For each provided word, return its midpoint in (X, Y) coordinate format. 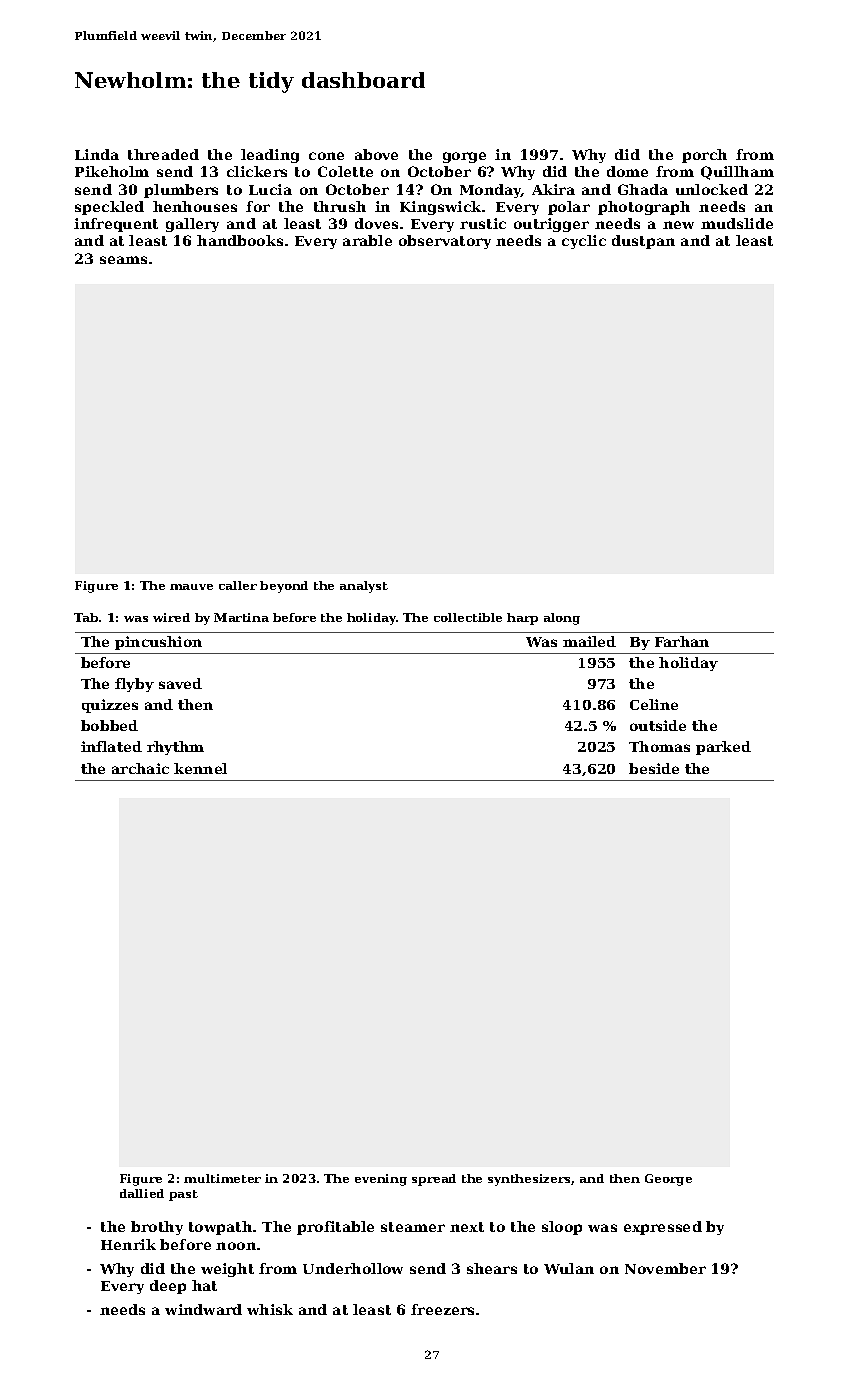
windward (203, 1309)
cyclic (584, 242)
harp (522, 619)
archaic (140, 768)
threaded (163, 154)
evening (381, 1180)
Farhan (682, 641)
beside (654, 768)
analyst (364, 587)
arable (367, 240)
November (665, 1268)
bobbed (109, 725)
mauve (191, 587)
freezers (442, 1309)
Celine (654, 704)
